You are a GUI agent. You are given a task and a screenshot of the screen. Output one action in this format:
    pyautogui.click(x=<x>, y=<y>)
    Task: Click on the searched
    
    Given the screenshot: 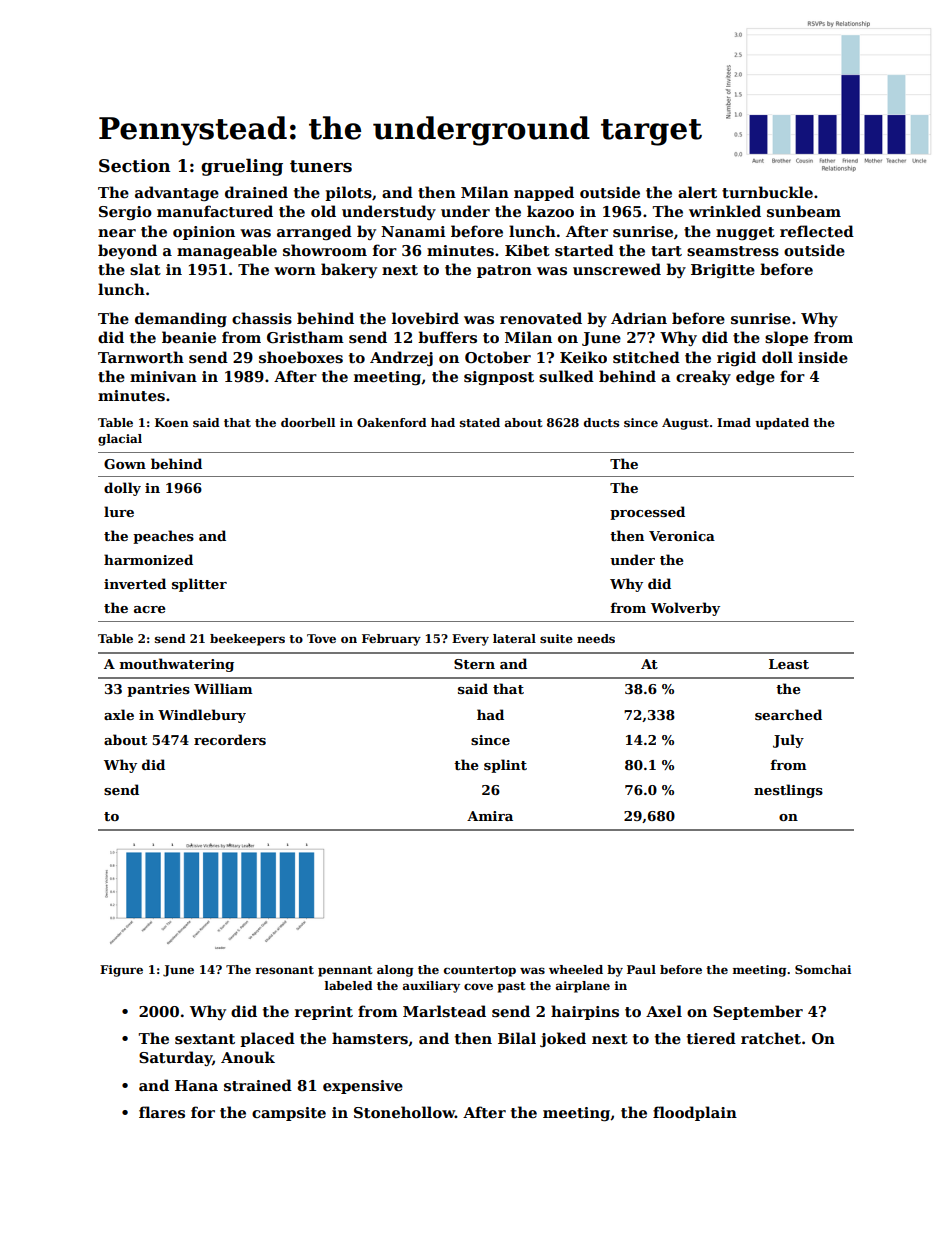 What is the action you would take?
    pyautogui.click(x=788, y=714)
